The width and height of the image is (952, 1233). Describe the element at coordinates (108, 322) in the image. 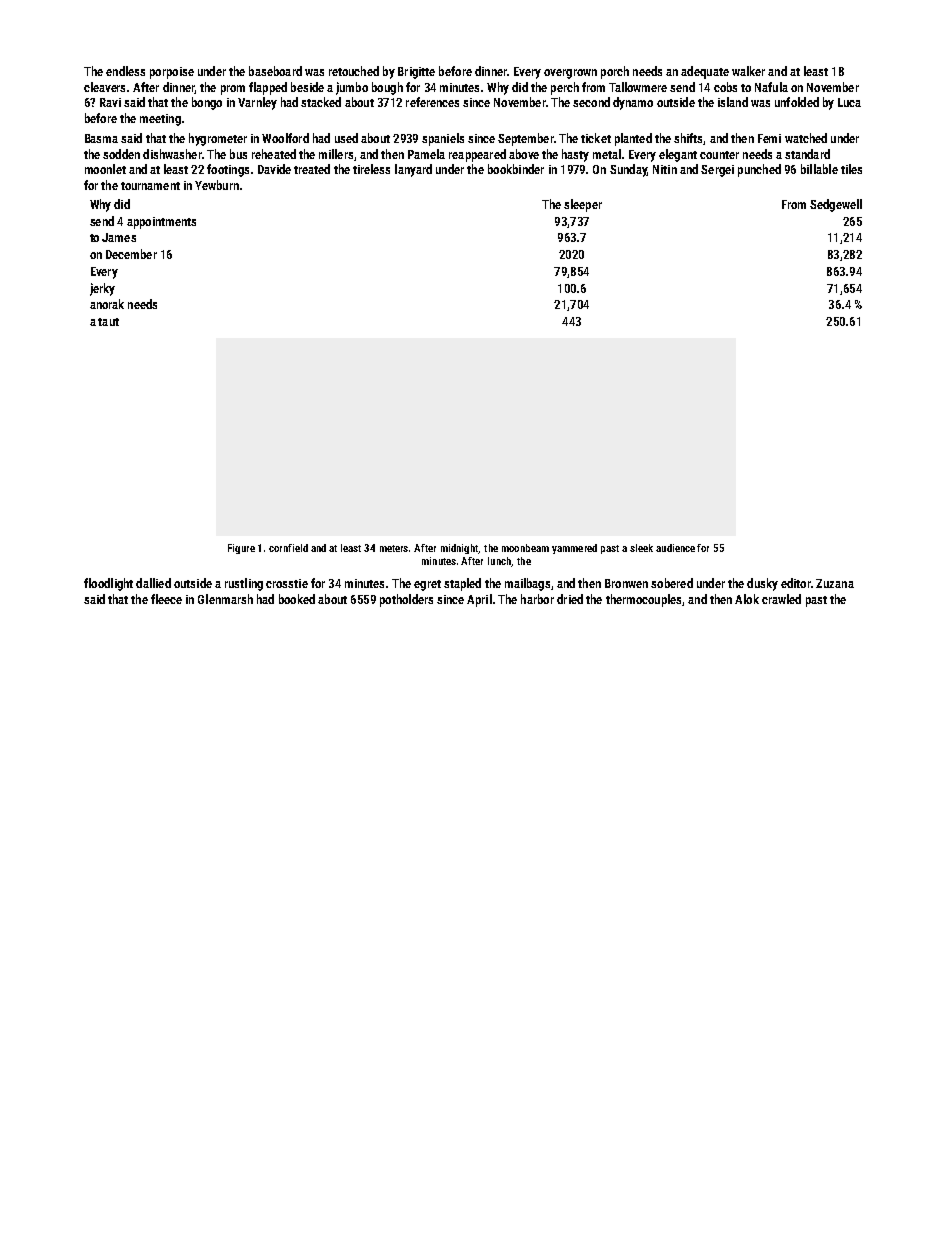

I see `taut` at that location.
